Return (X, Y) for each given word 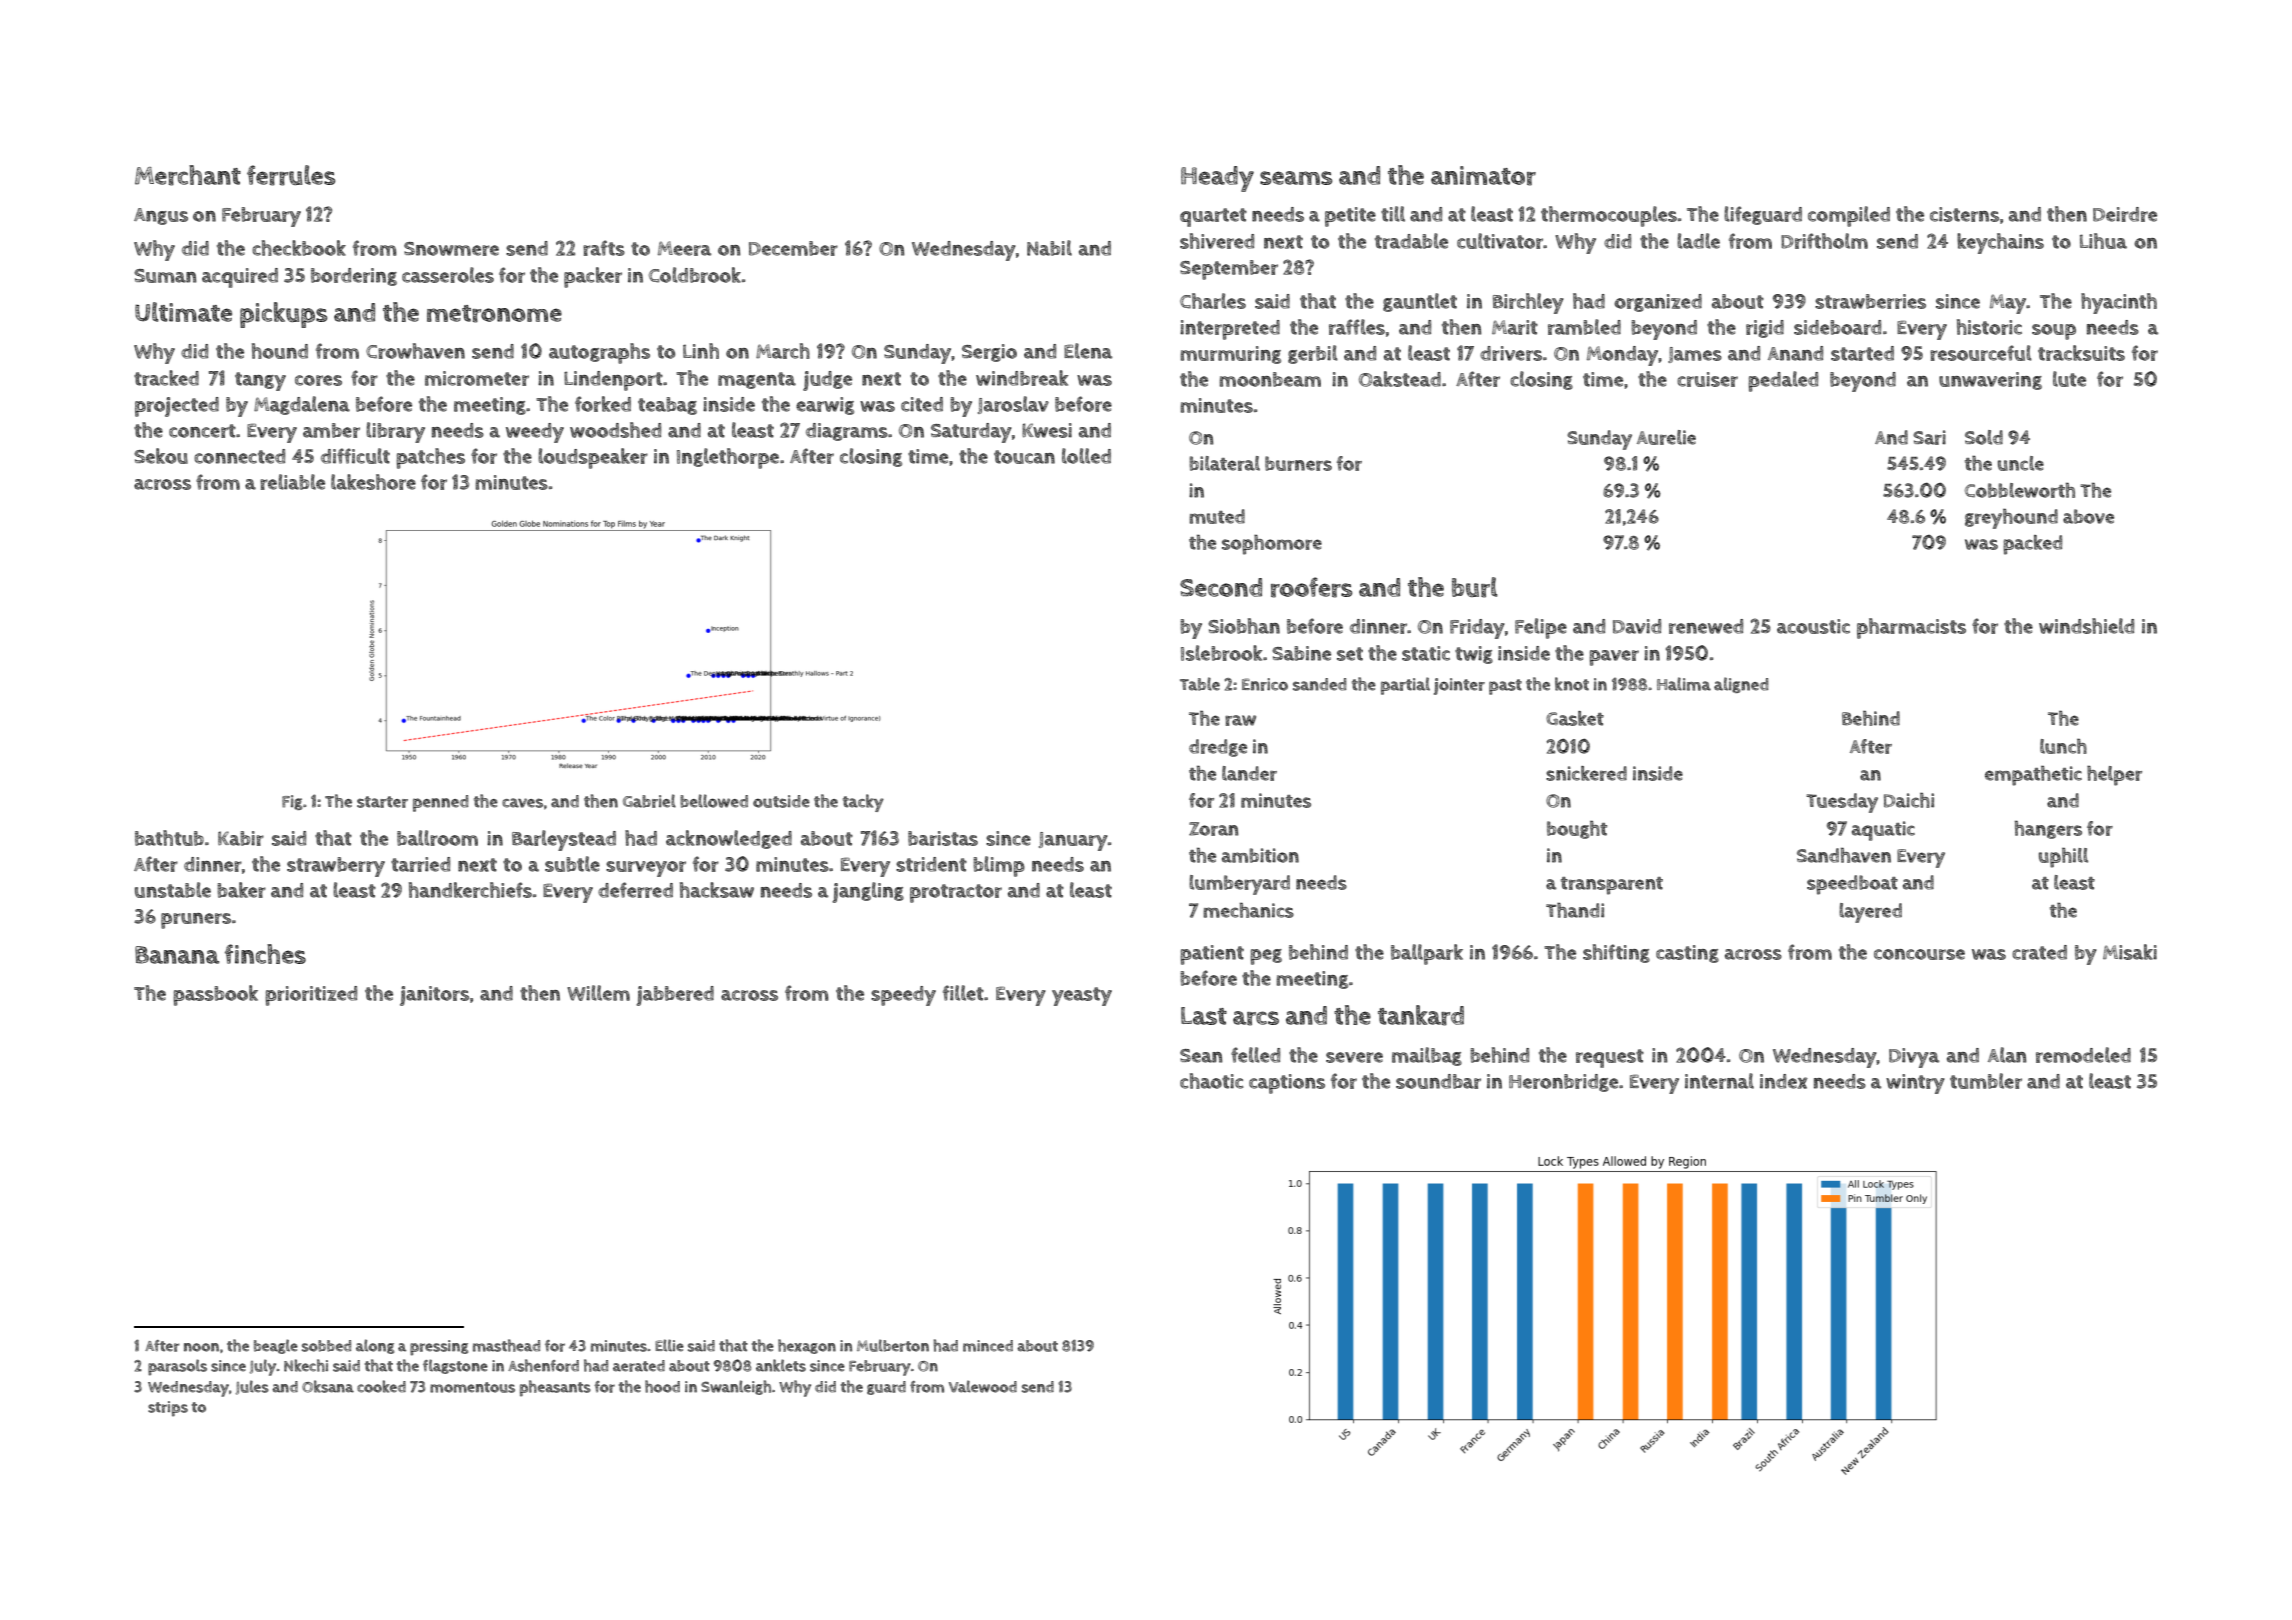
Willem (598, 993)
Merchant (188, 175)
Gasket (1575, 718)
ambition (1260, 855)
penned (441, 803)
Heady (1217, 179)
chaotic (1211, 1081)
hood (662, 1386)
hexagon (807, 1346)
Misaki (2130, 952)
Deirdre (2125, 214)
